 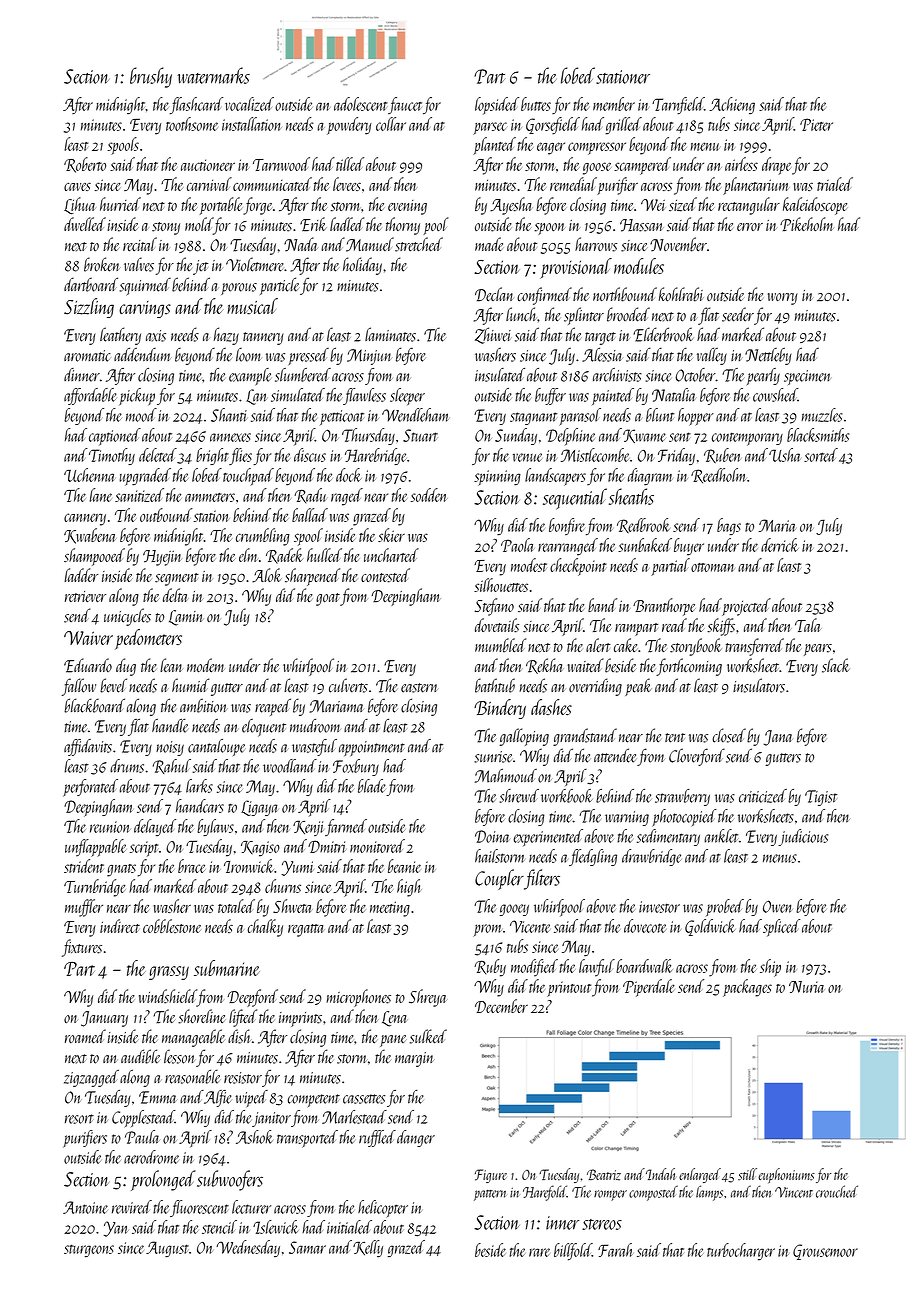 What do you see at coordinates (786, 1175) in the page?
I see `euphoniums` at bounding box center [786, 1175].
